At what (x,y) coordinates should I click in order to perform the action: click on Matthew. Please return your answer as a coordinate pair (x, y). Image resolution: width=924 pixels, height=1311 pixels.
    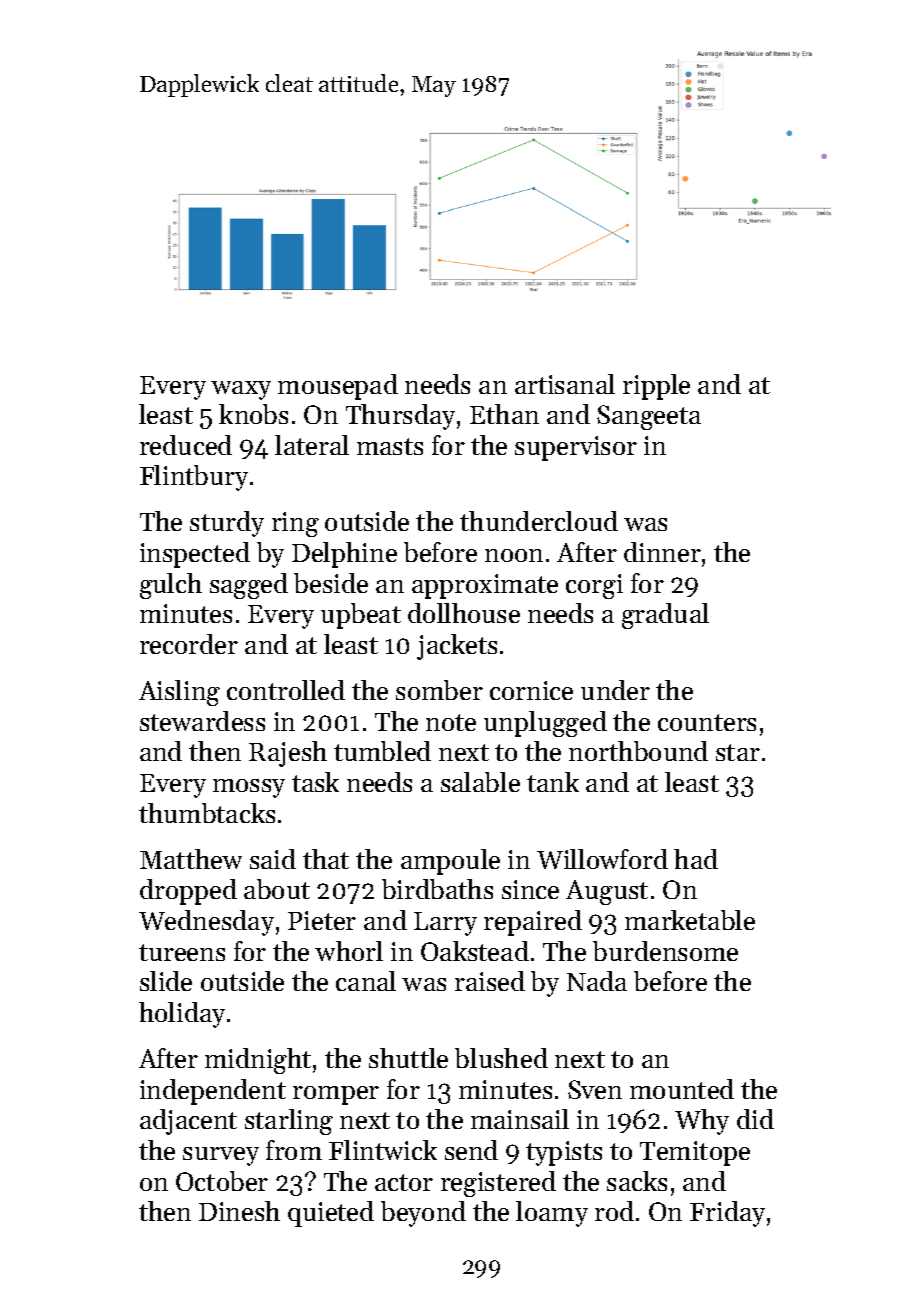
    Looking at the image, I should click on (191, 859).
